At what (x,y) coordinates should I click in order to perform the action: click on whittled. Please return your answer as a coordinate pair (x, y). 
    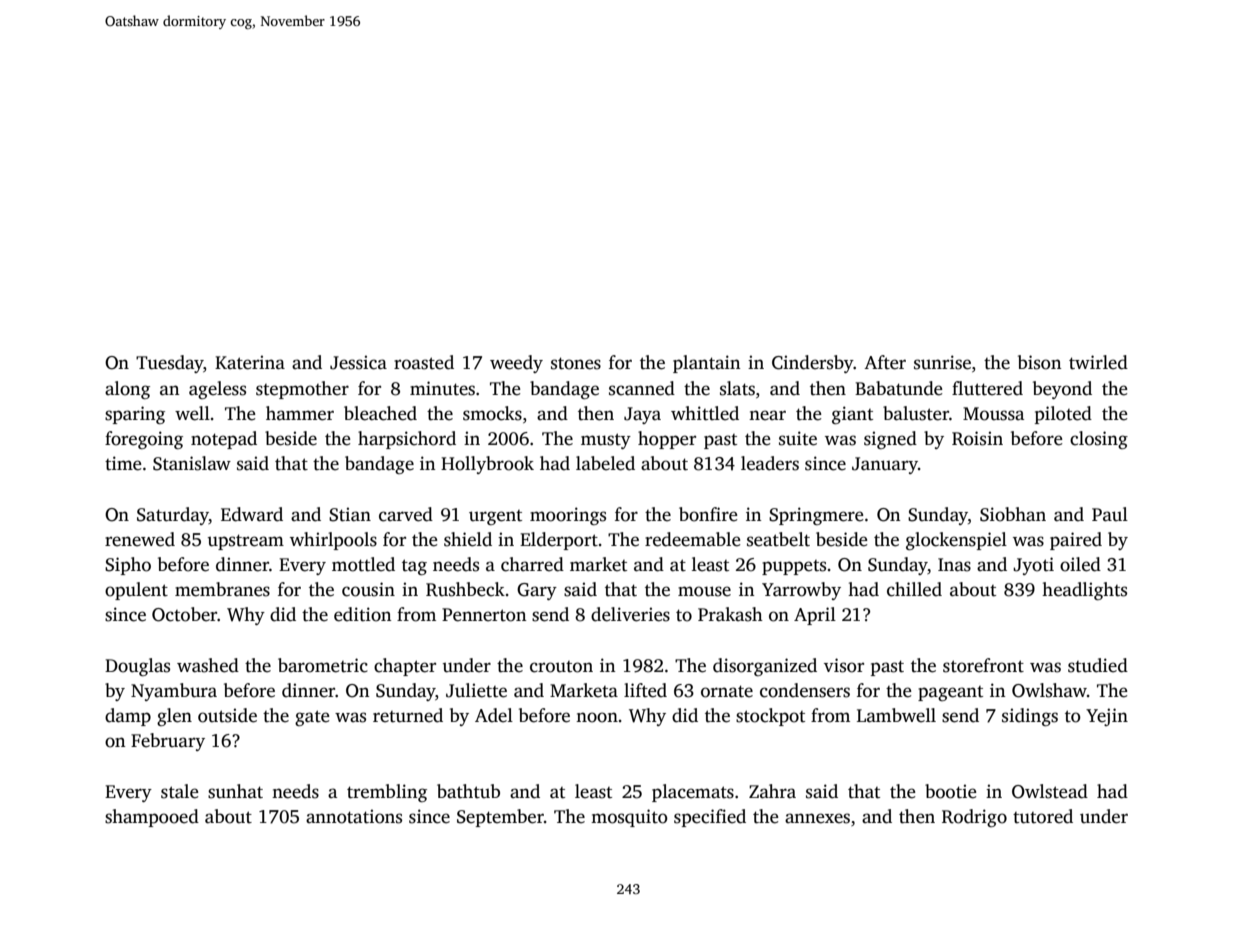
    Looking at the image, I should click on (705, 413).
